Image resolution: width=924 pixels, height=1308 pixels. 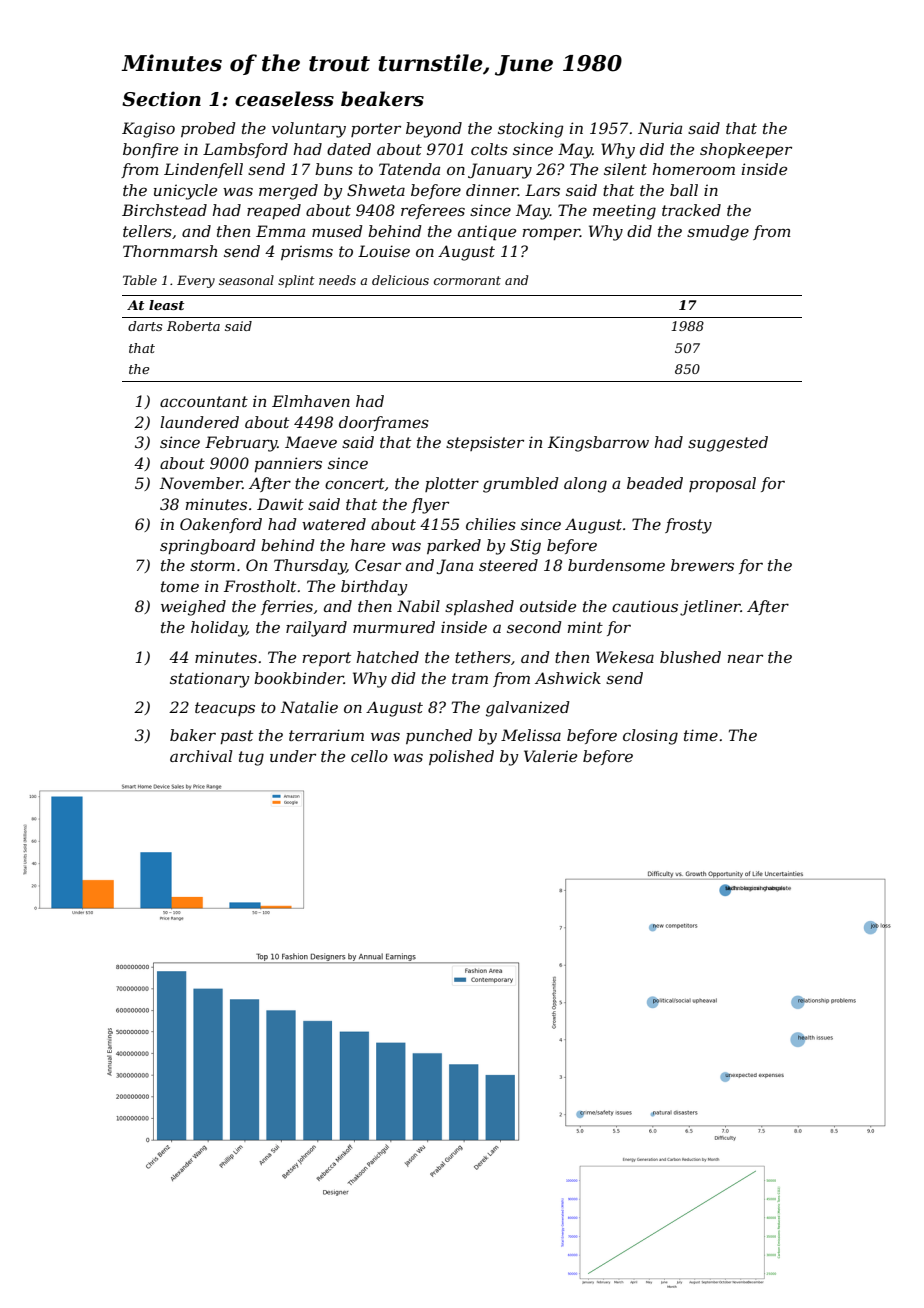 I want to click on frosty, so click(x=688, y=526).
